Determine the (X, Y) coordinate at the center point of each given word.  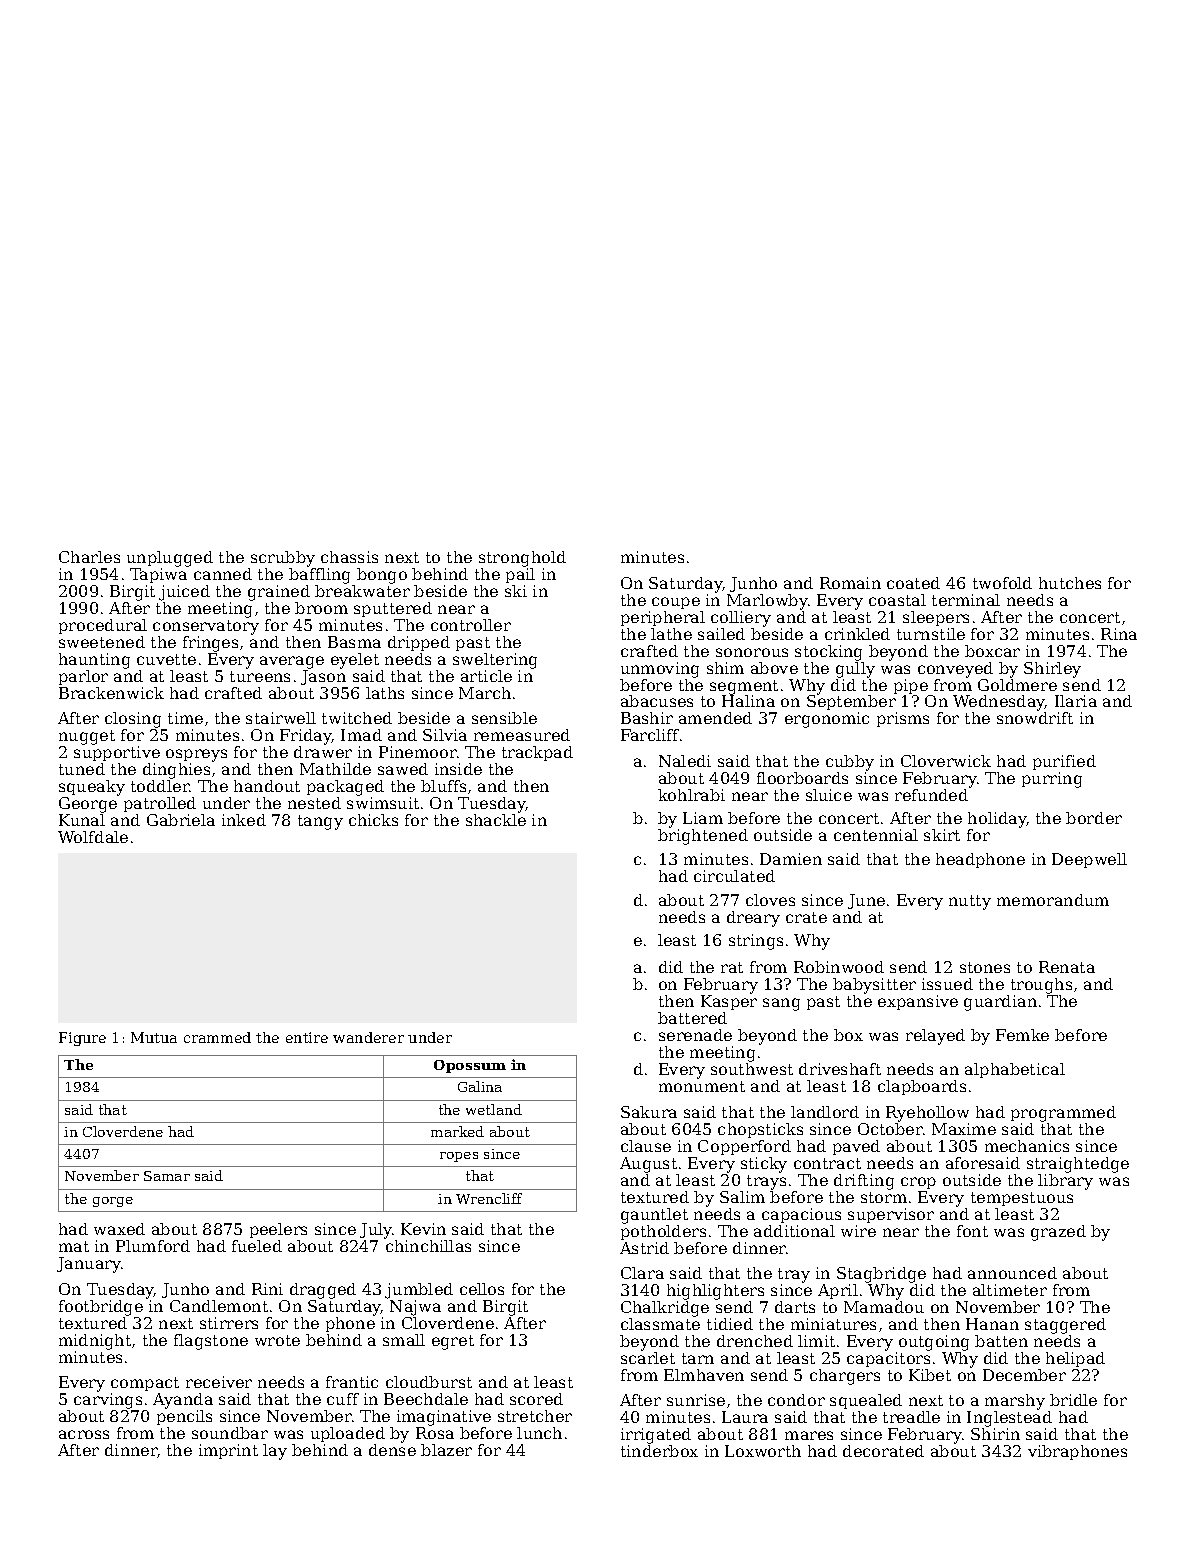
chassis (349, 557)
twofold (1002, 583)
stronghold (522, 559)
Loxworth (763, 1451)
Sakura (649, 1112)
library (1065, 1182)
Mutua (154, 1037)
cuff (343, 1399)
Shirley (1052, 670)
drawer (323, 752)
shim (725, 668)
